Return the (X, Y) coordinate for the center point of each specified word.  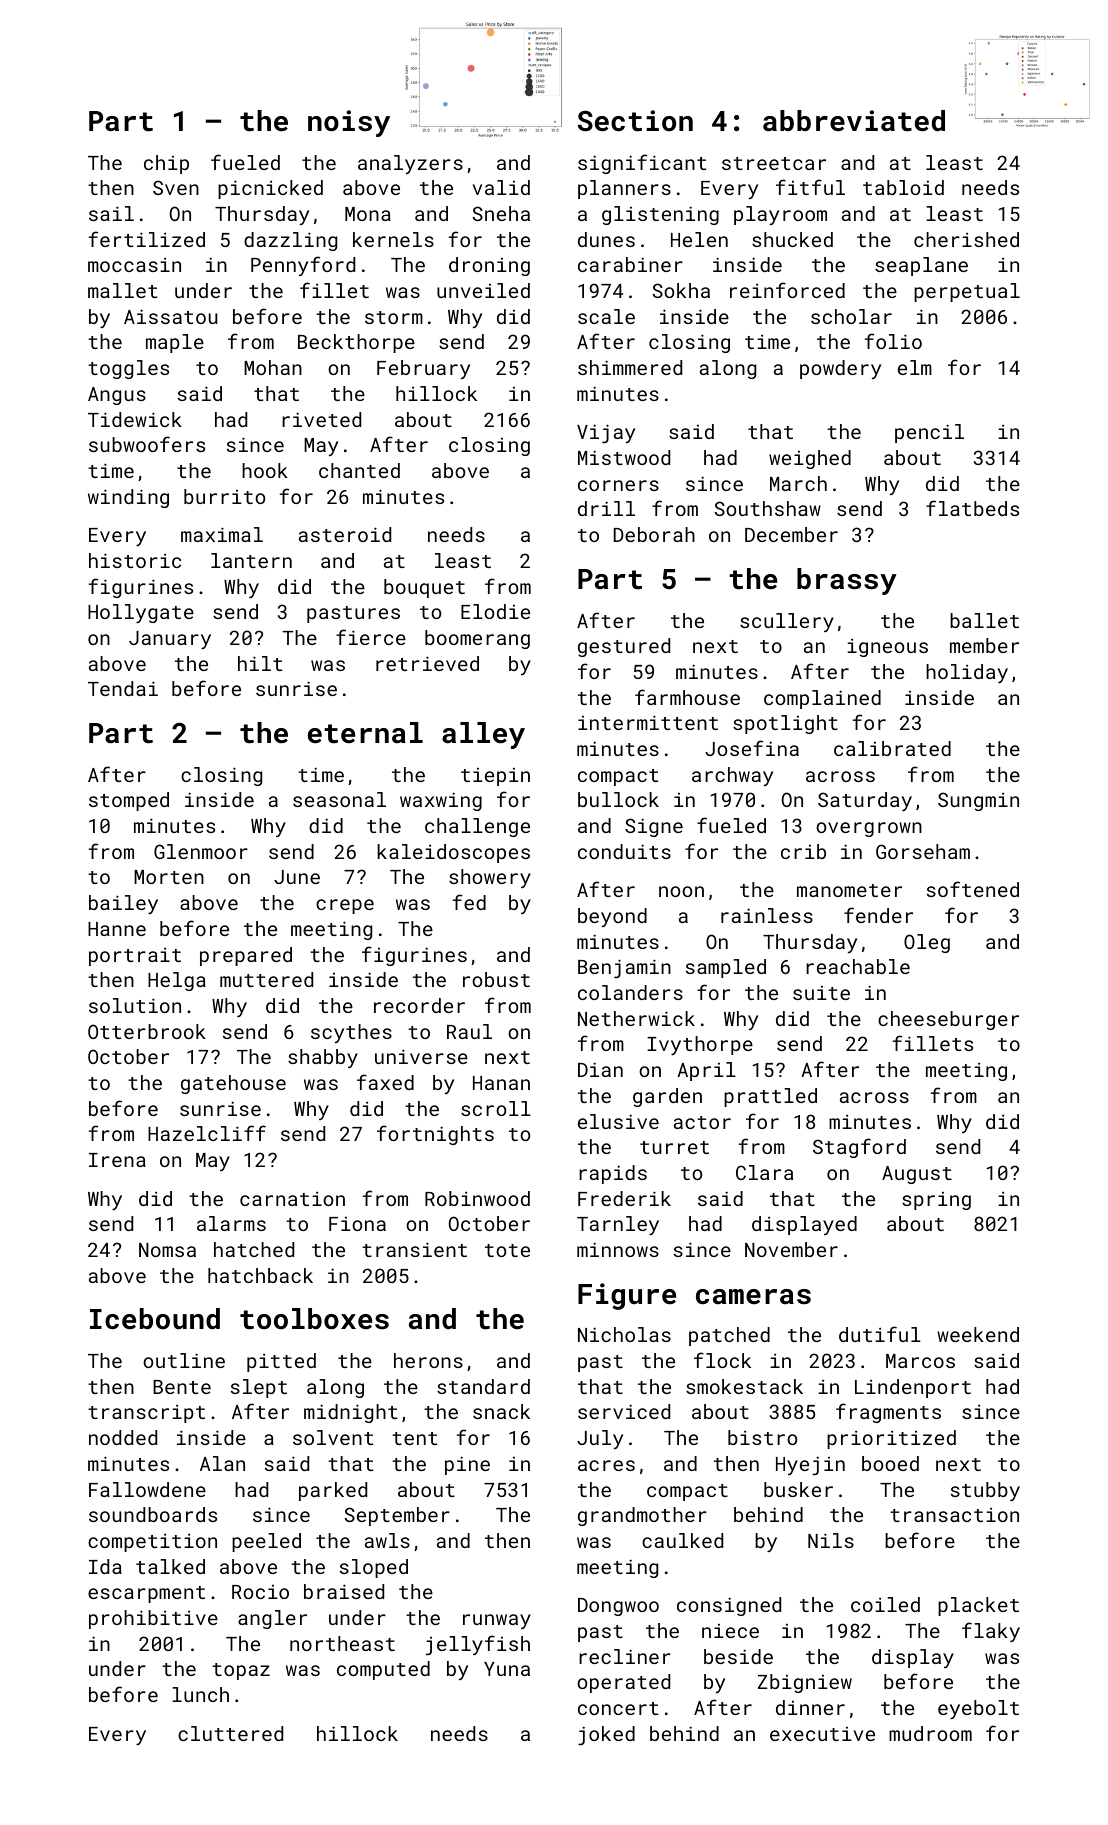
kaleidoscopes (453, 853)
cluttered (230, 1733)
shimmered (630, 367)
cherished (966, 239)
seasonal (339, 799)
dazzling (290, 241)
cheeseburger (948, 1020)
